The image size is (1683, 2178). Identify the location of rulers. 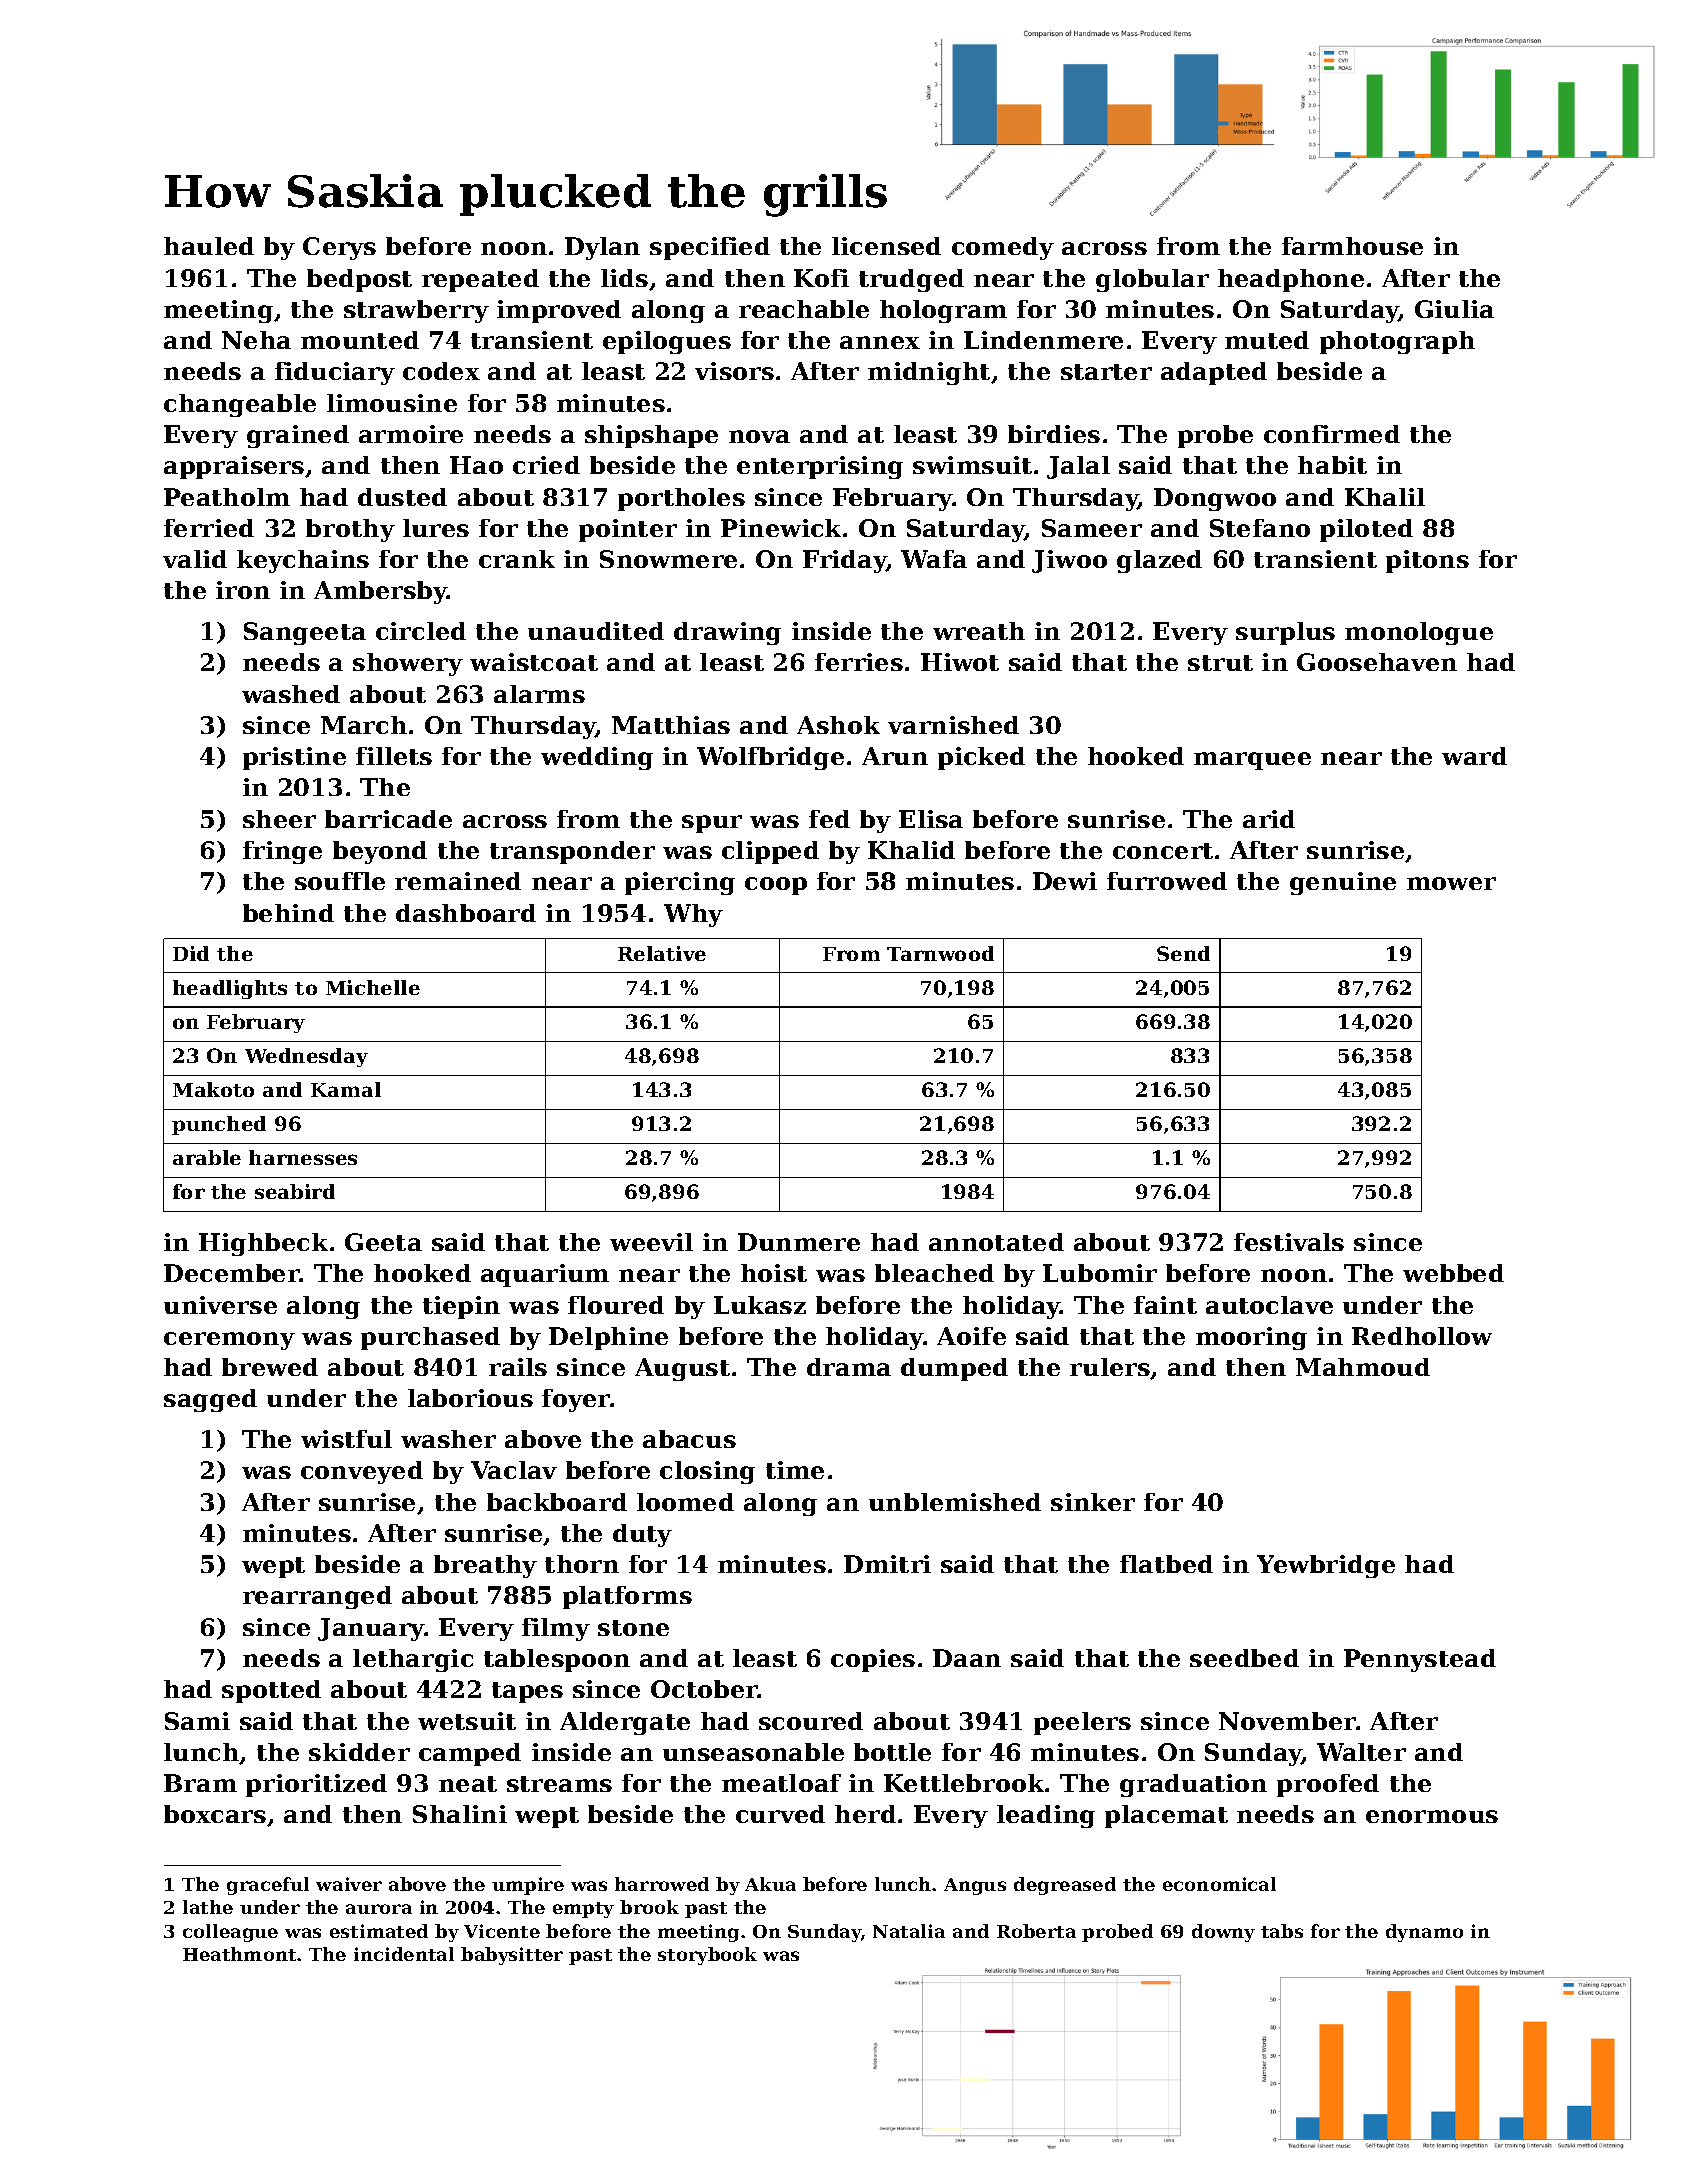
(1110, 1367).
